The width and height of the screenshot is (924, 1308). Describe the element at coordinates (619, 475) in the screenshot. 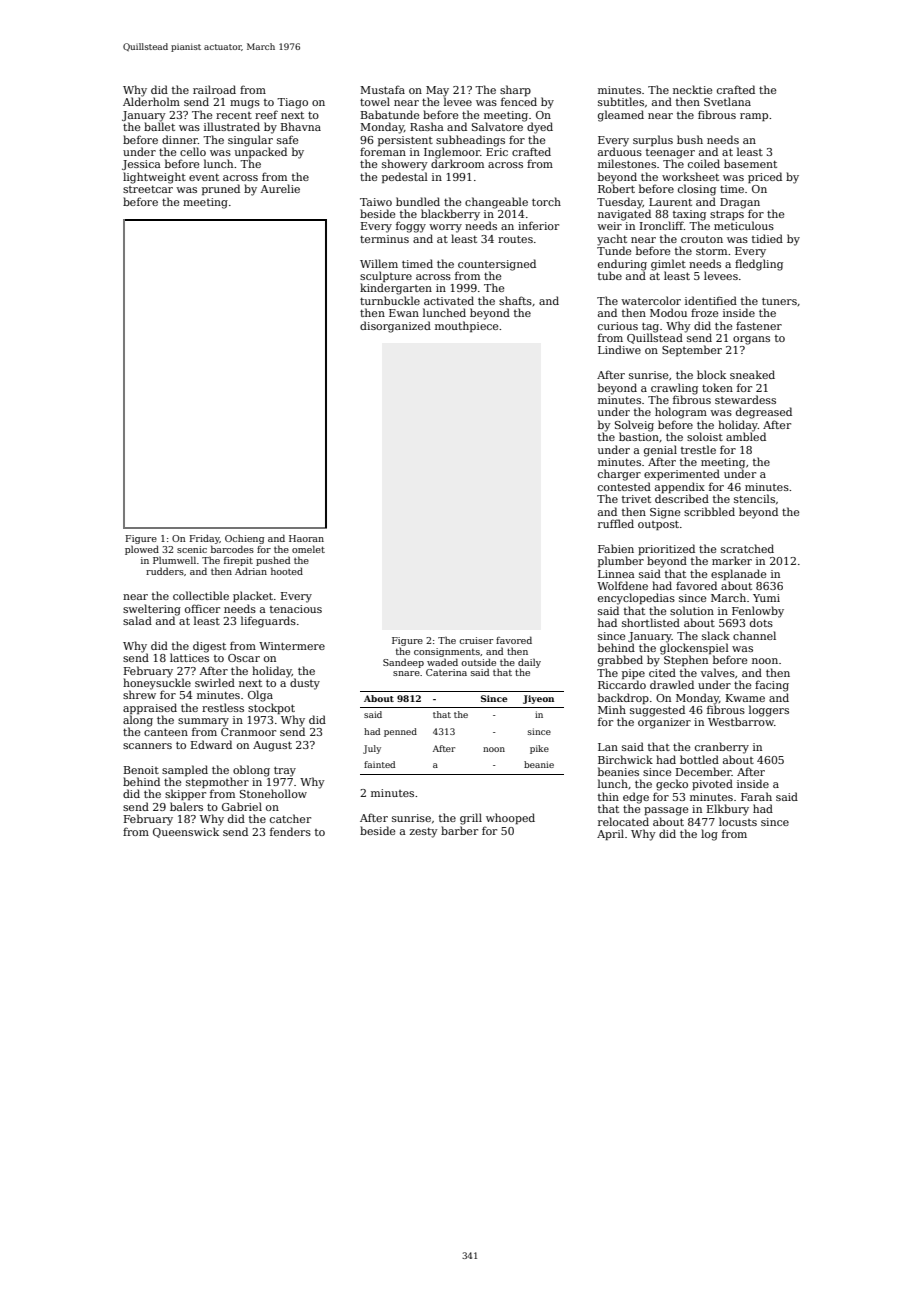

I see `charger` at that location.
